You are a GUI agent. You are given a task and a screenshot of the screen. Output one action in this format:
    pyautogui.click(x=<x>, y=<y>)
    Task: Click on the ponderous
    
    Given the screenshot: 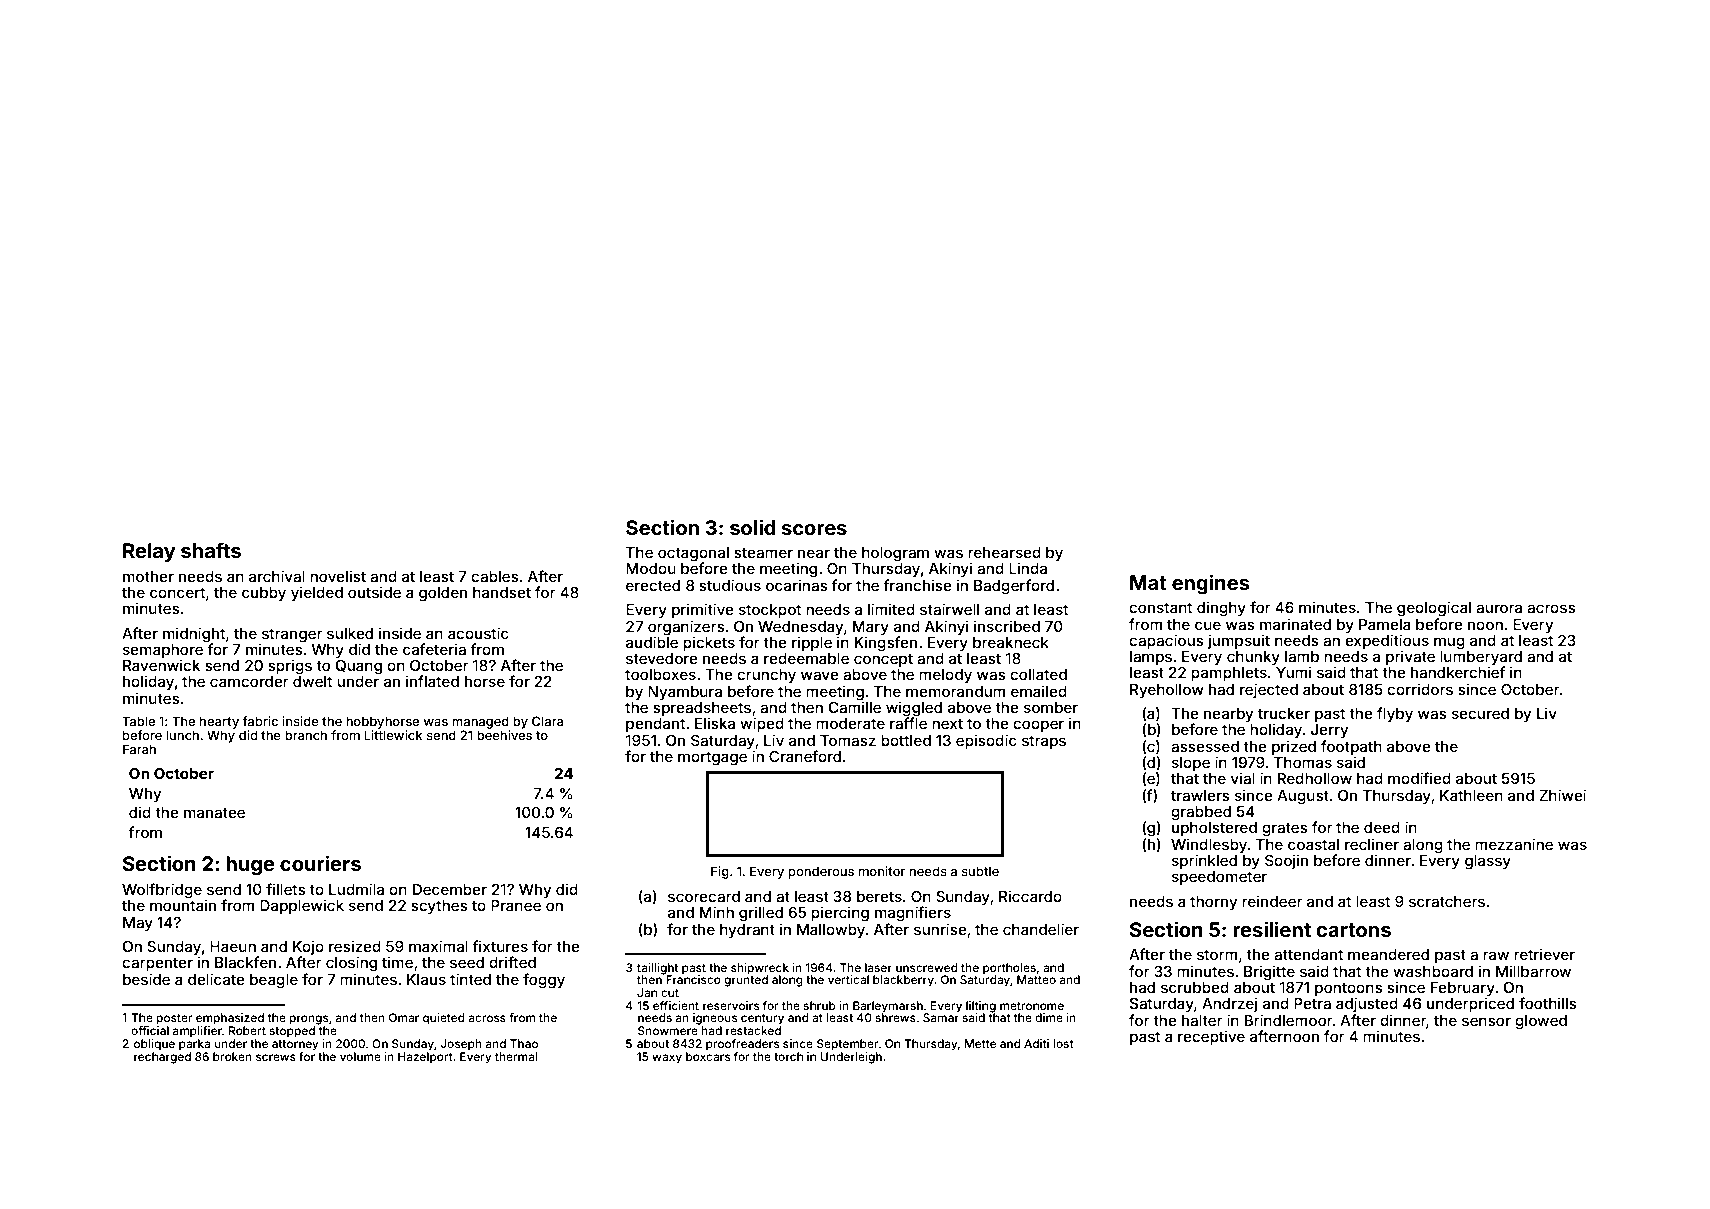 What is the action you would take?
    pyautogui.click(x=821, y=872)
